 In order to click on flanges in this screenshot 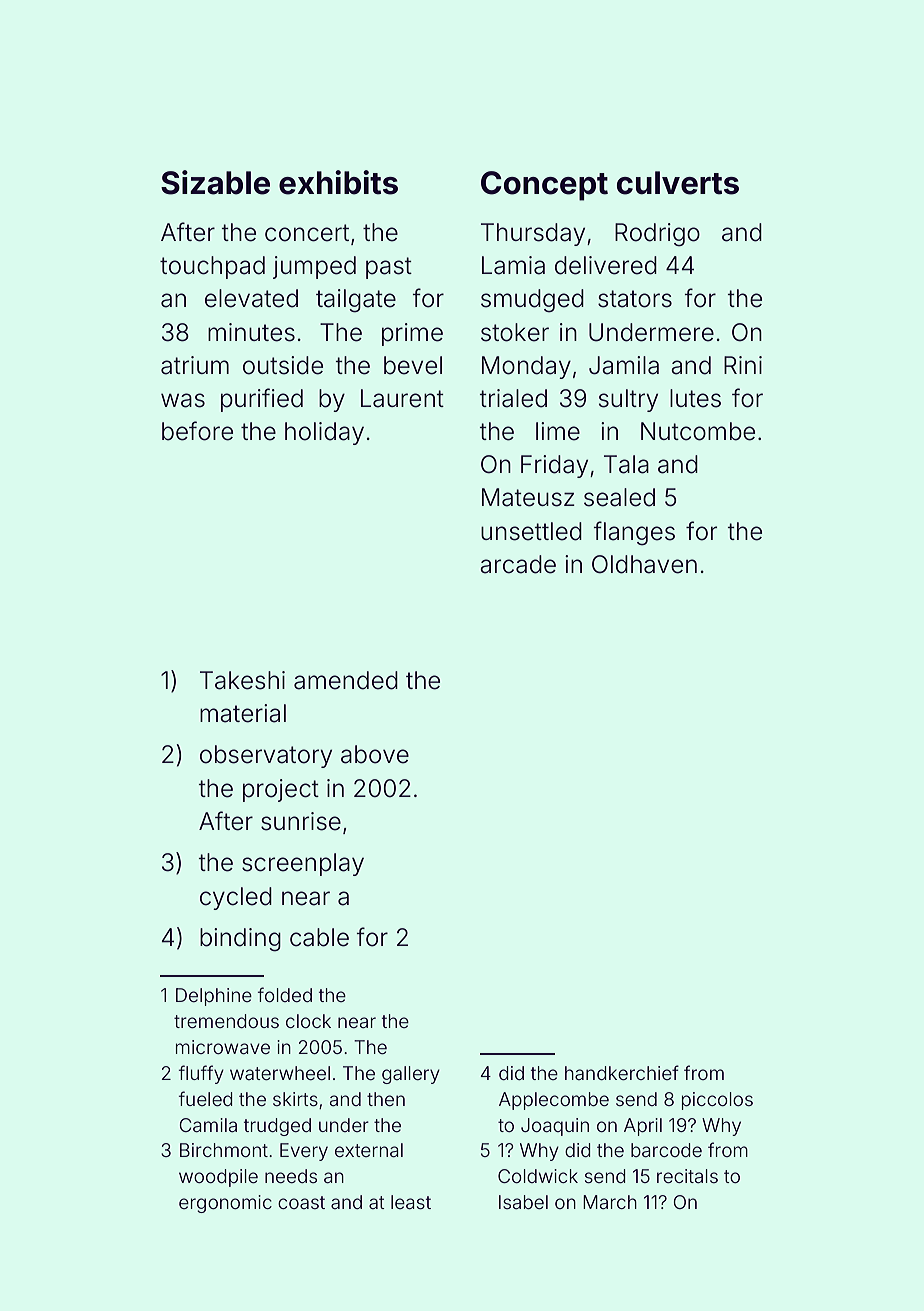, I will do `click(634, 533)`.
